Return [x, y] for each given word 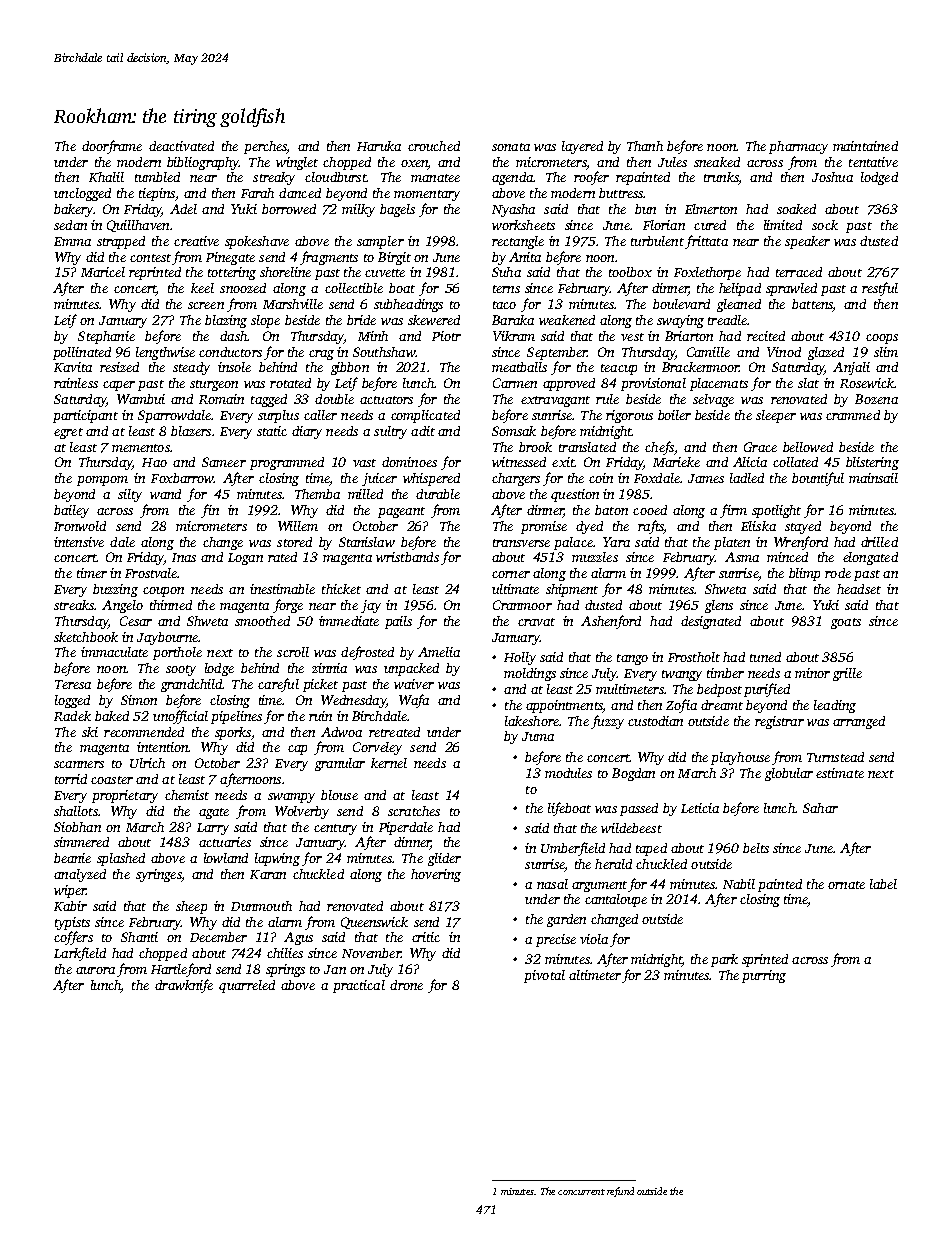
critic [426, 937]
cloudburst [335, 177]
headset [859, 589]
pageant [401, 512]
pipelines [236, 717]
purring [764, 976]
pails [398, 622]
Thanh [645, 146]
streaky [274, 178]
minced [787, 557]
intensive [79, 542]
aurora [95, 970]
